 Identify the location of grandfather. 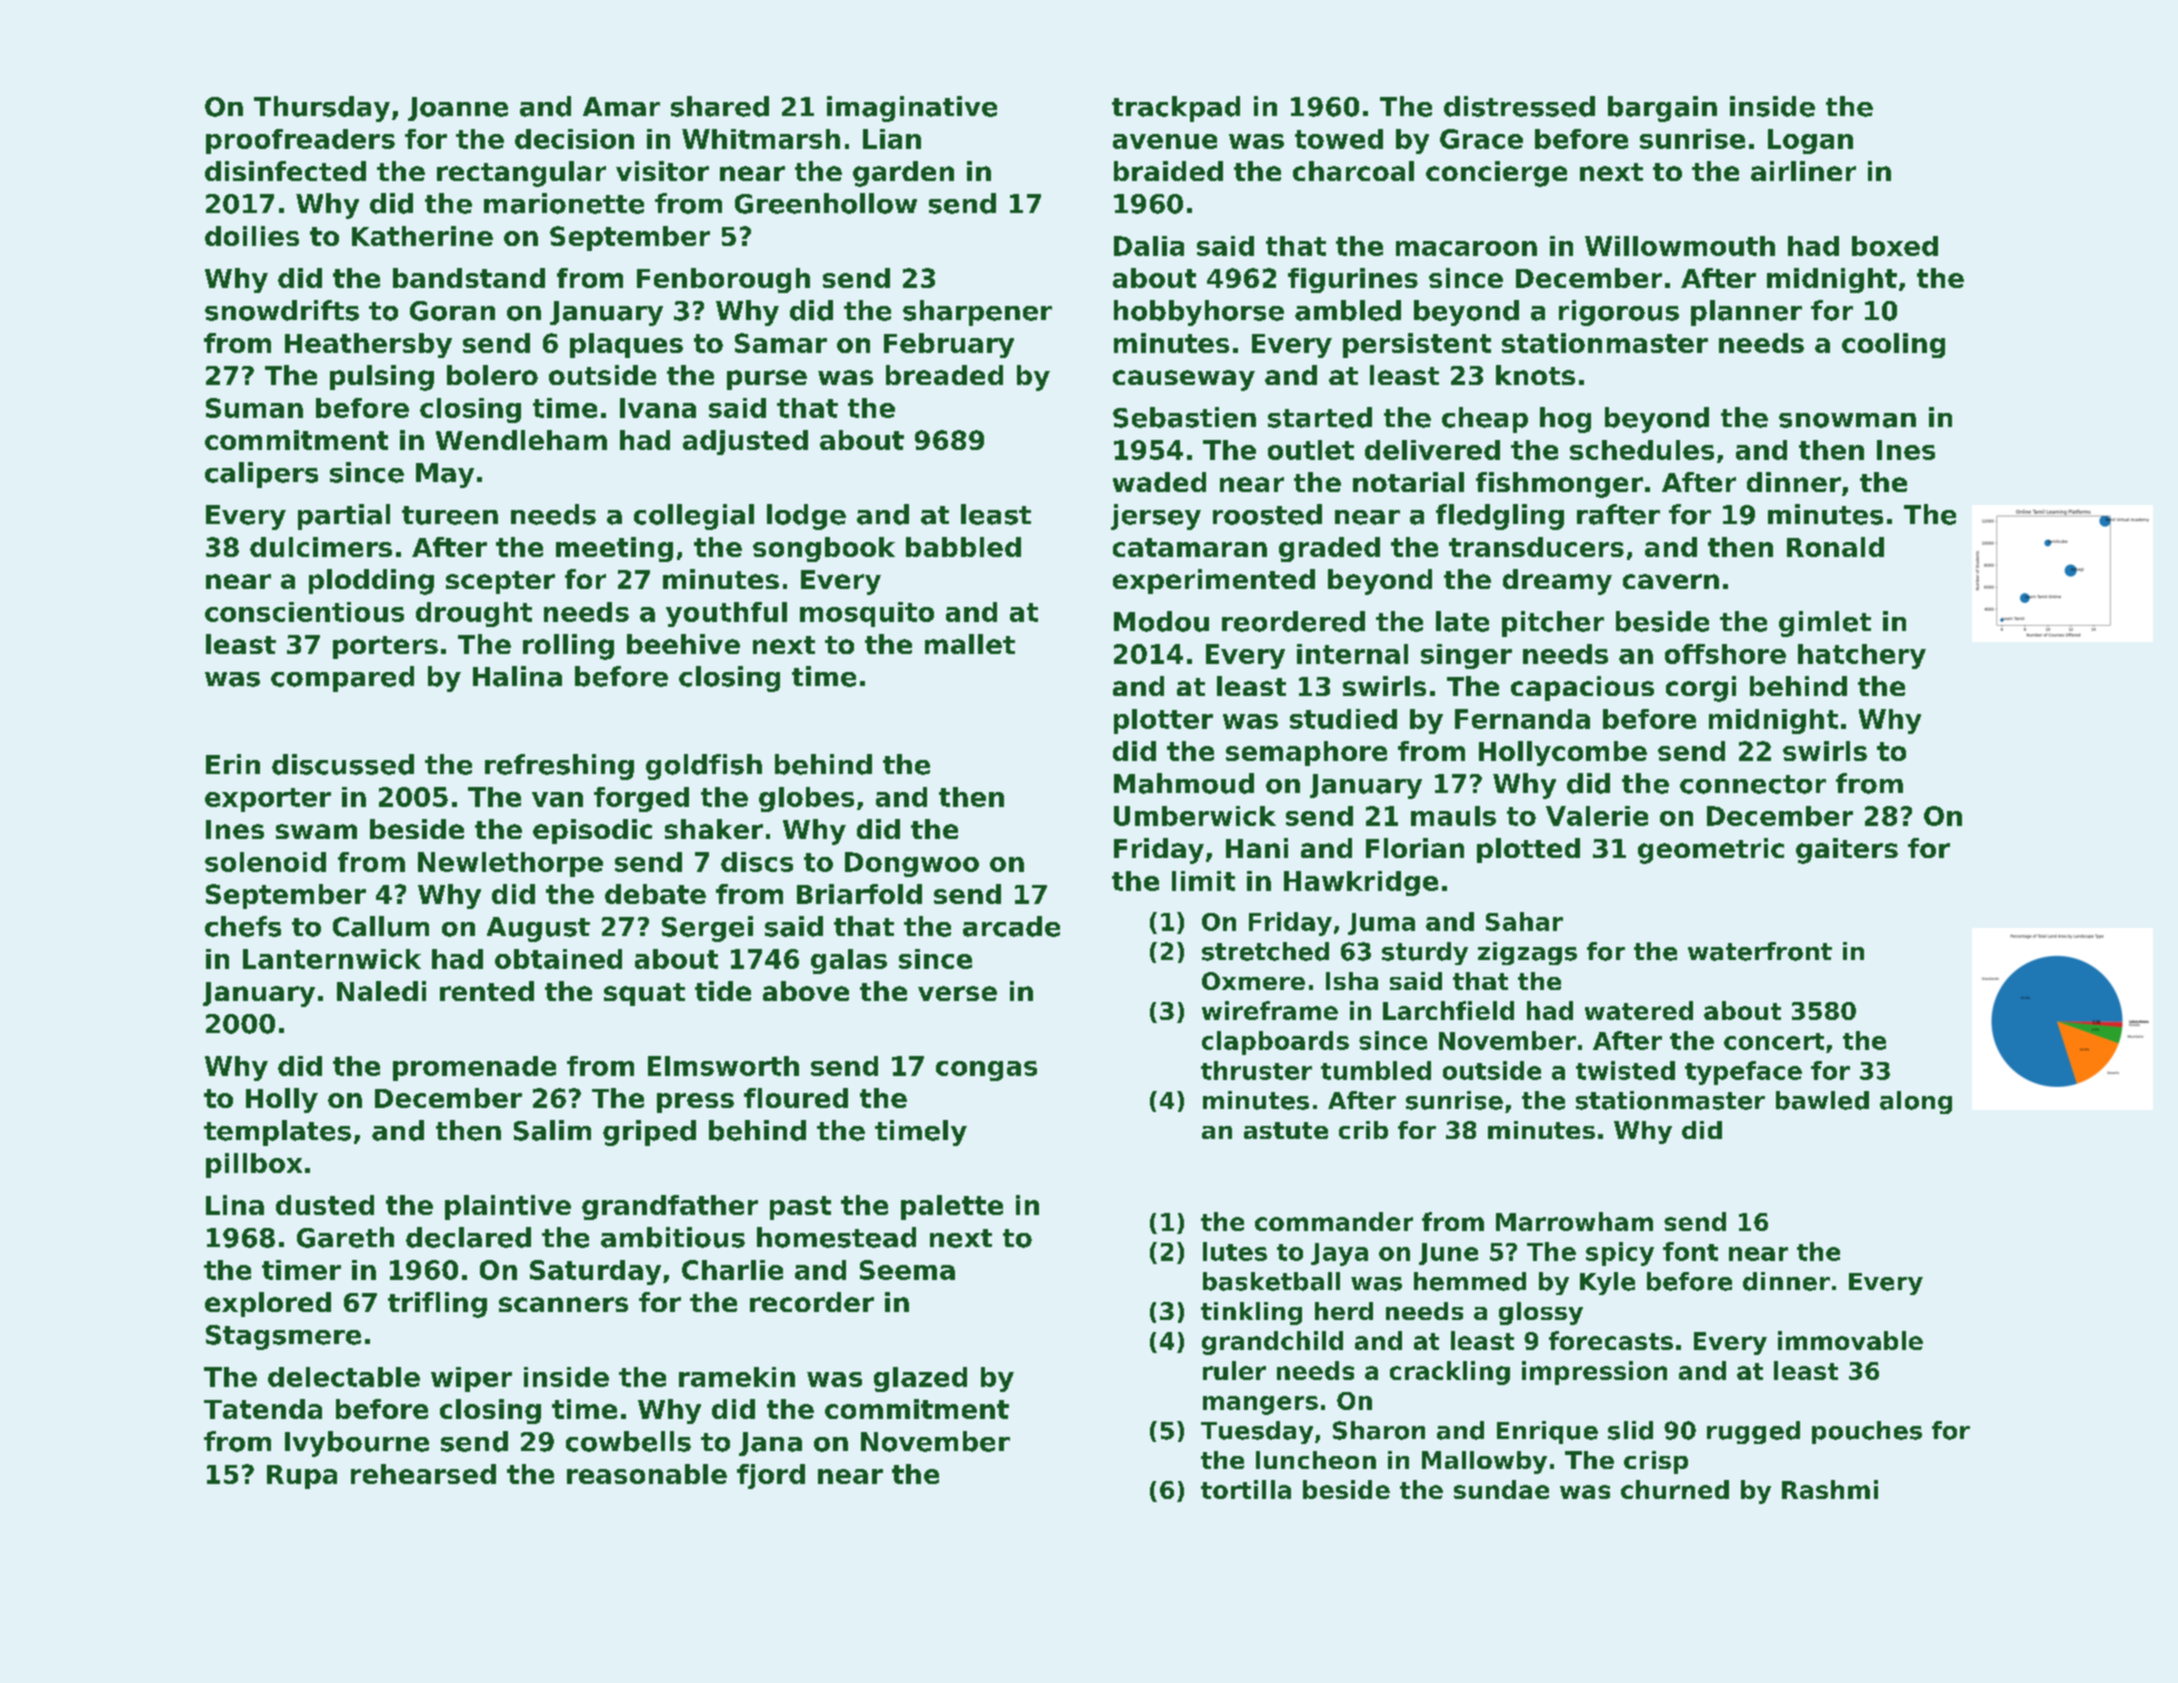
(670, 1207).
